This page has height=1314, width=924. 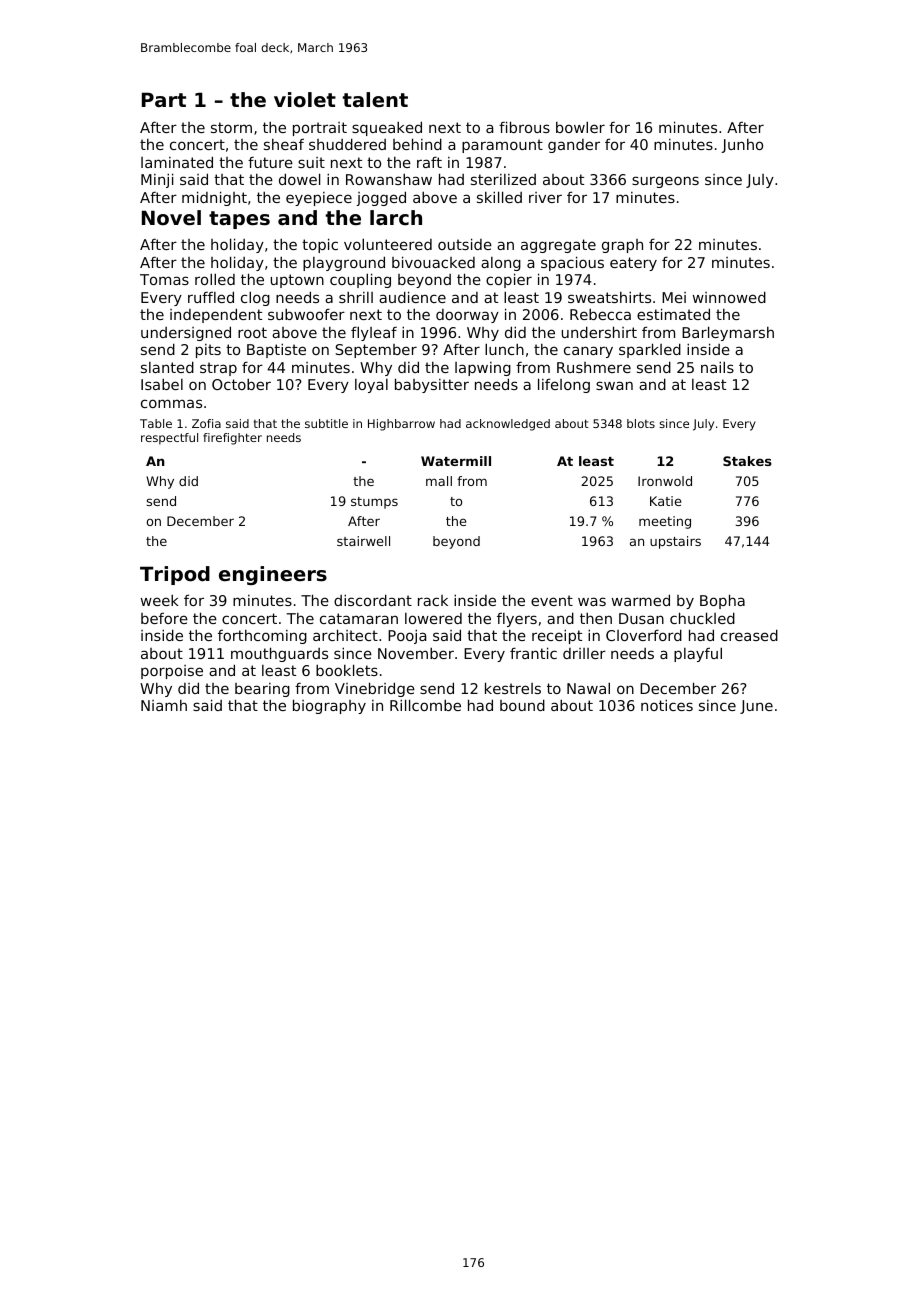 I want to click on surgeons, so click(x=665, y=182).
